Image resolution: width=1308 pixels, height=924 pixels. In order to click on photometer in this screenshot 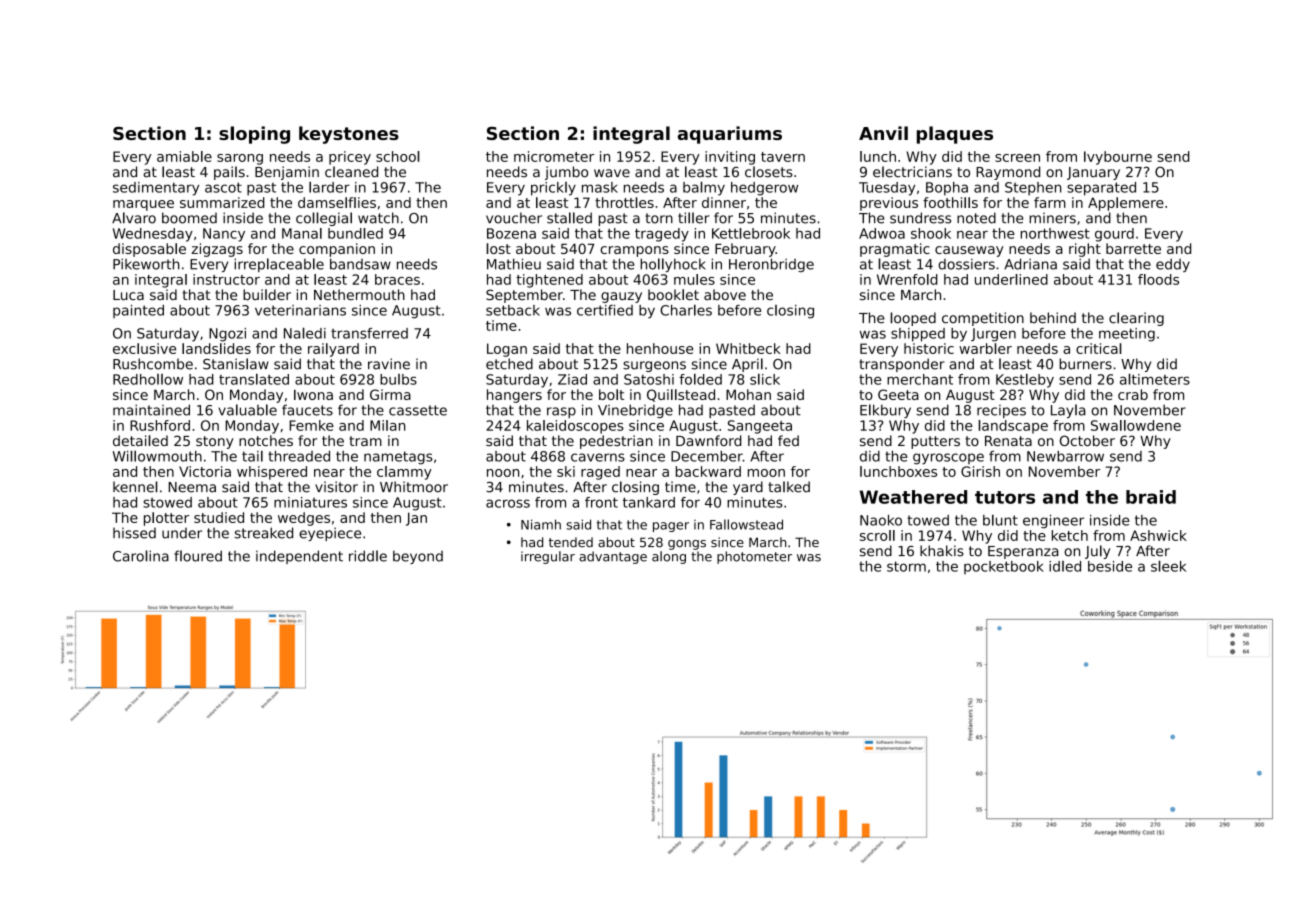, I will do `click(754, 557)`.
